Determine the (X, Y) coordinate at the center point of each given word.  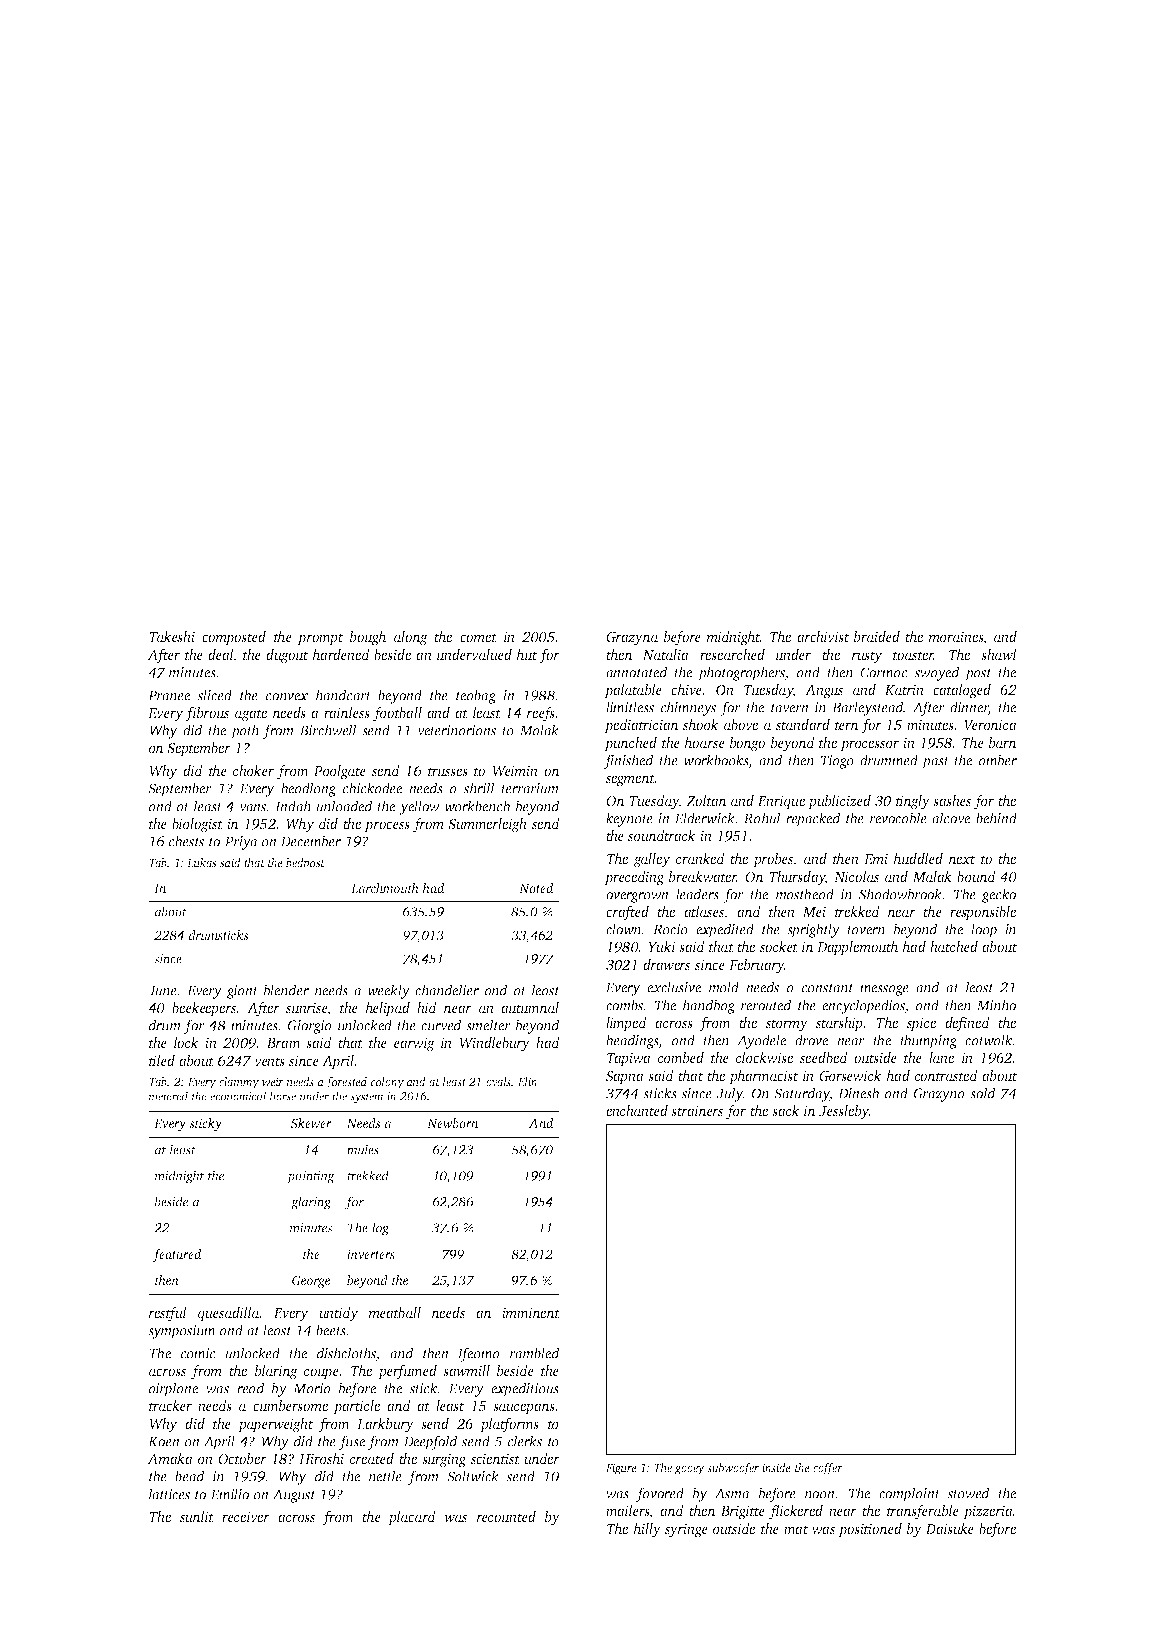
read (251, 1388)
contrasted (946, 1075)
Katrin (904, 689)
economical (238, 1096)
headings (632, 1041)
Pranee (169, 695)
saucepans (524, 1408)
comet (478, 637)
